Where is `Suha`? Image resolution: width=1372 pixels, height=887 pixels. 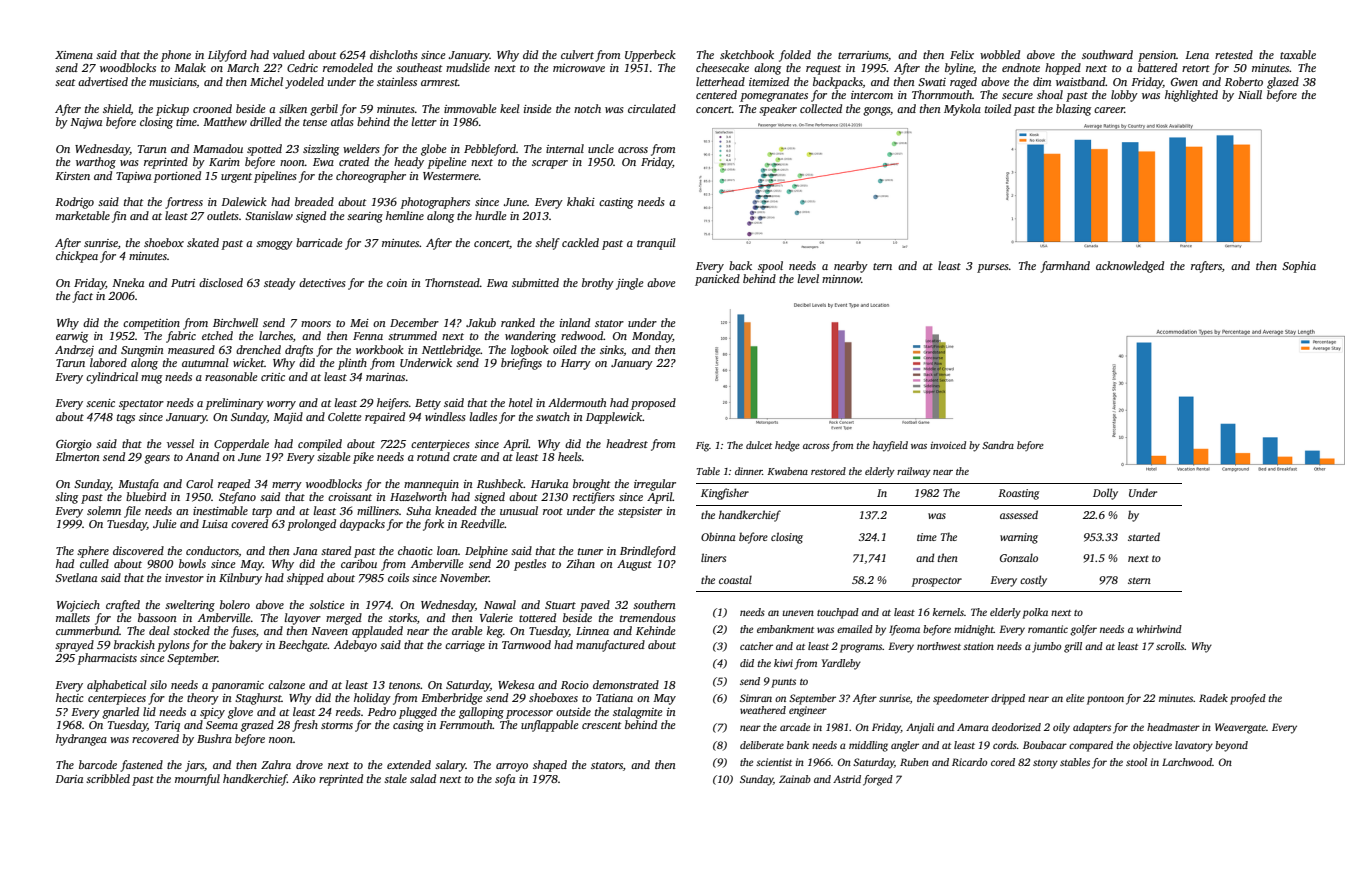 Suha is located at coordinates (418, 510).
